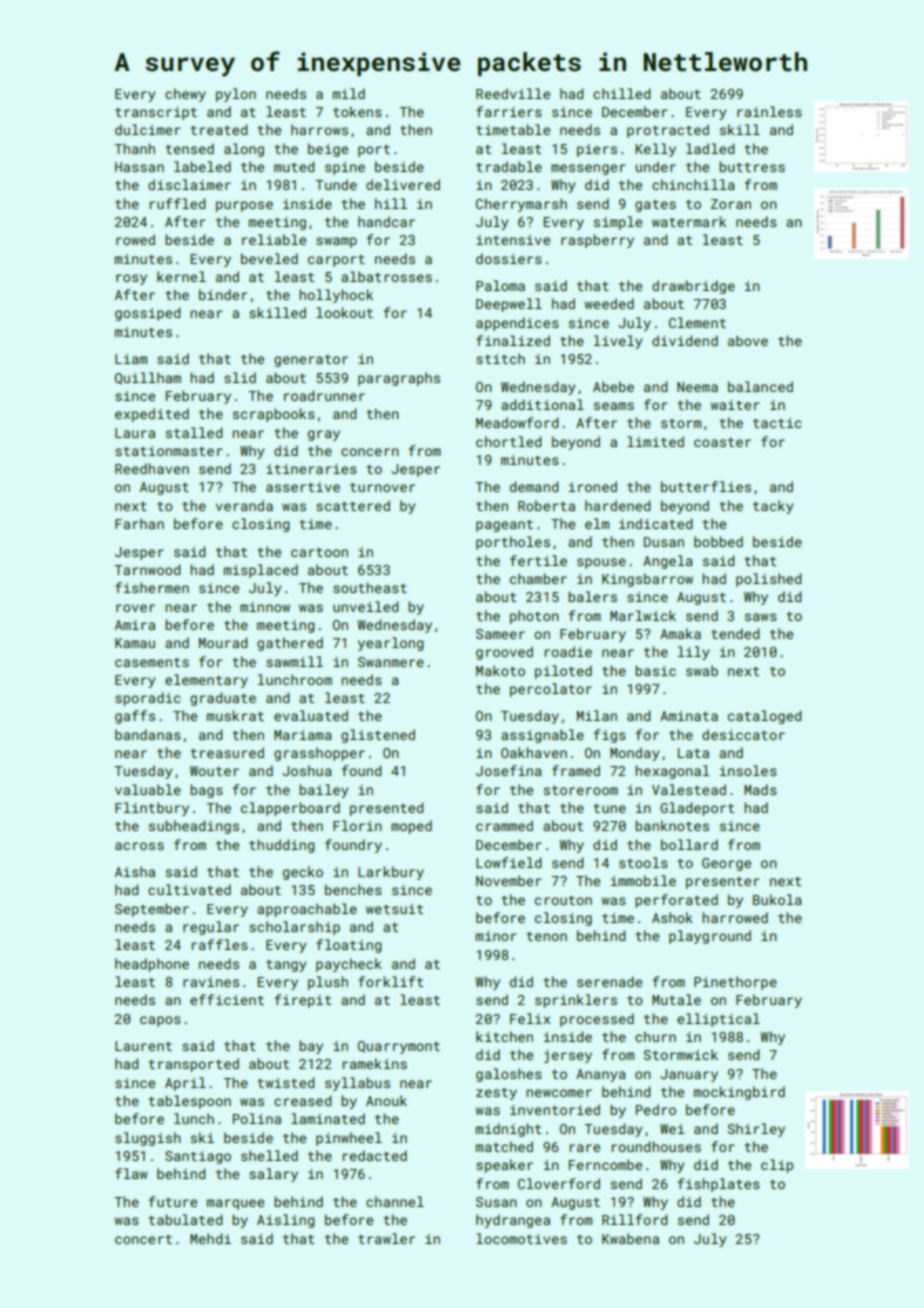 The width and height of the screenshot is (924, 1308). Describe the element at coordinates (693, 287) in the screenshot. I see `drawbridge` at that location.
